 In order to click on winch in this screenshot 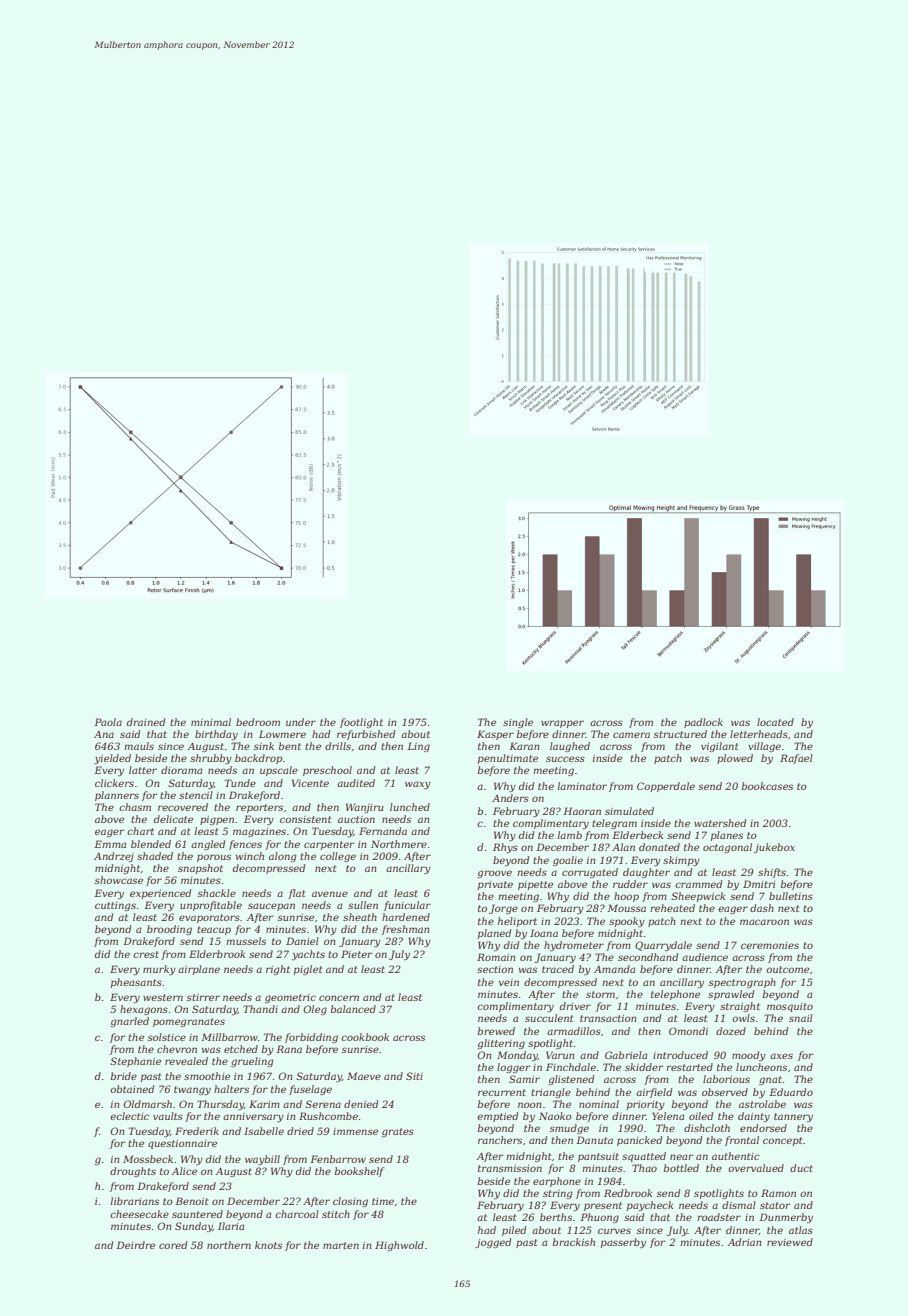, I will do `click(250, 856)`.
